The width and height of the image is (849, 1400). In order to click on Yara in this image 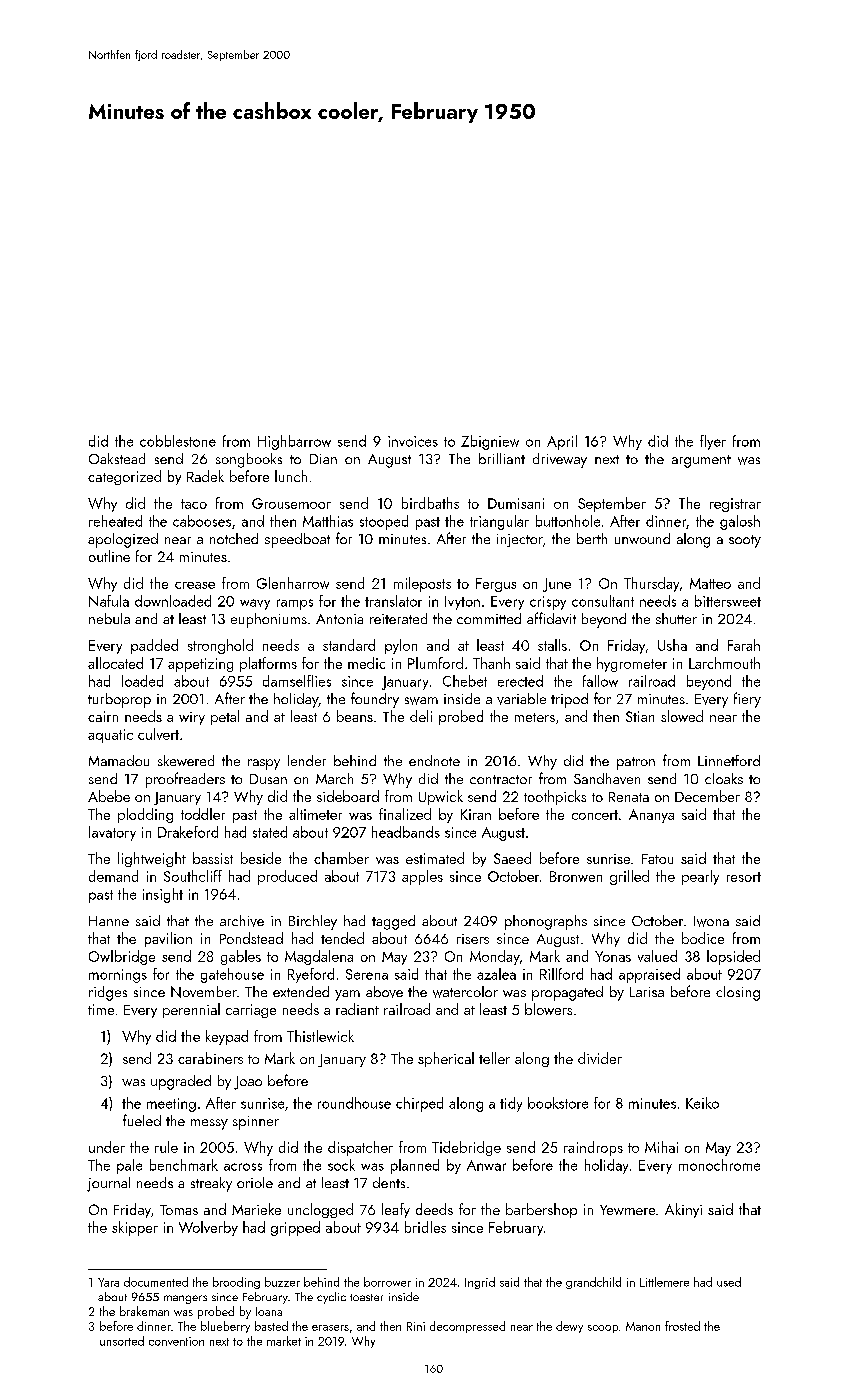, I will do `click(108, 1282)`.
